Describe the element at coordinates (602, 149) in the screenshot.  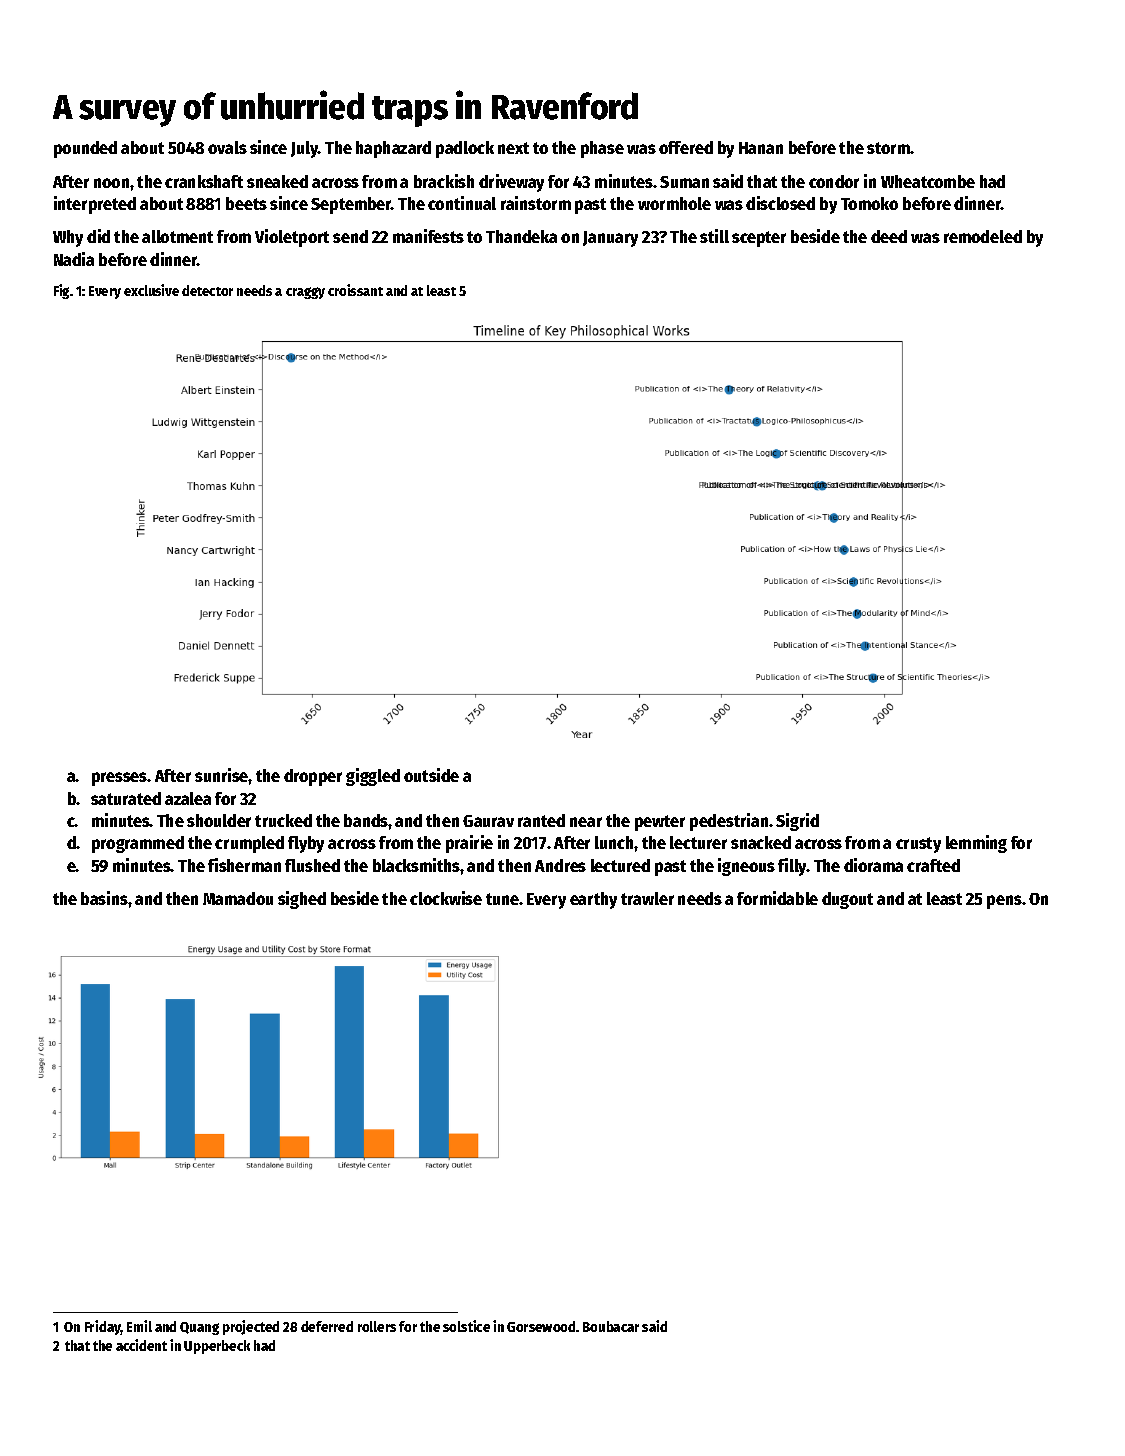
I see `phase` at that location.
